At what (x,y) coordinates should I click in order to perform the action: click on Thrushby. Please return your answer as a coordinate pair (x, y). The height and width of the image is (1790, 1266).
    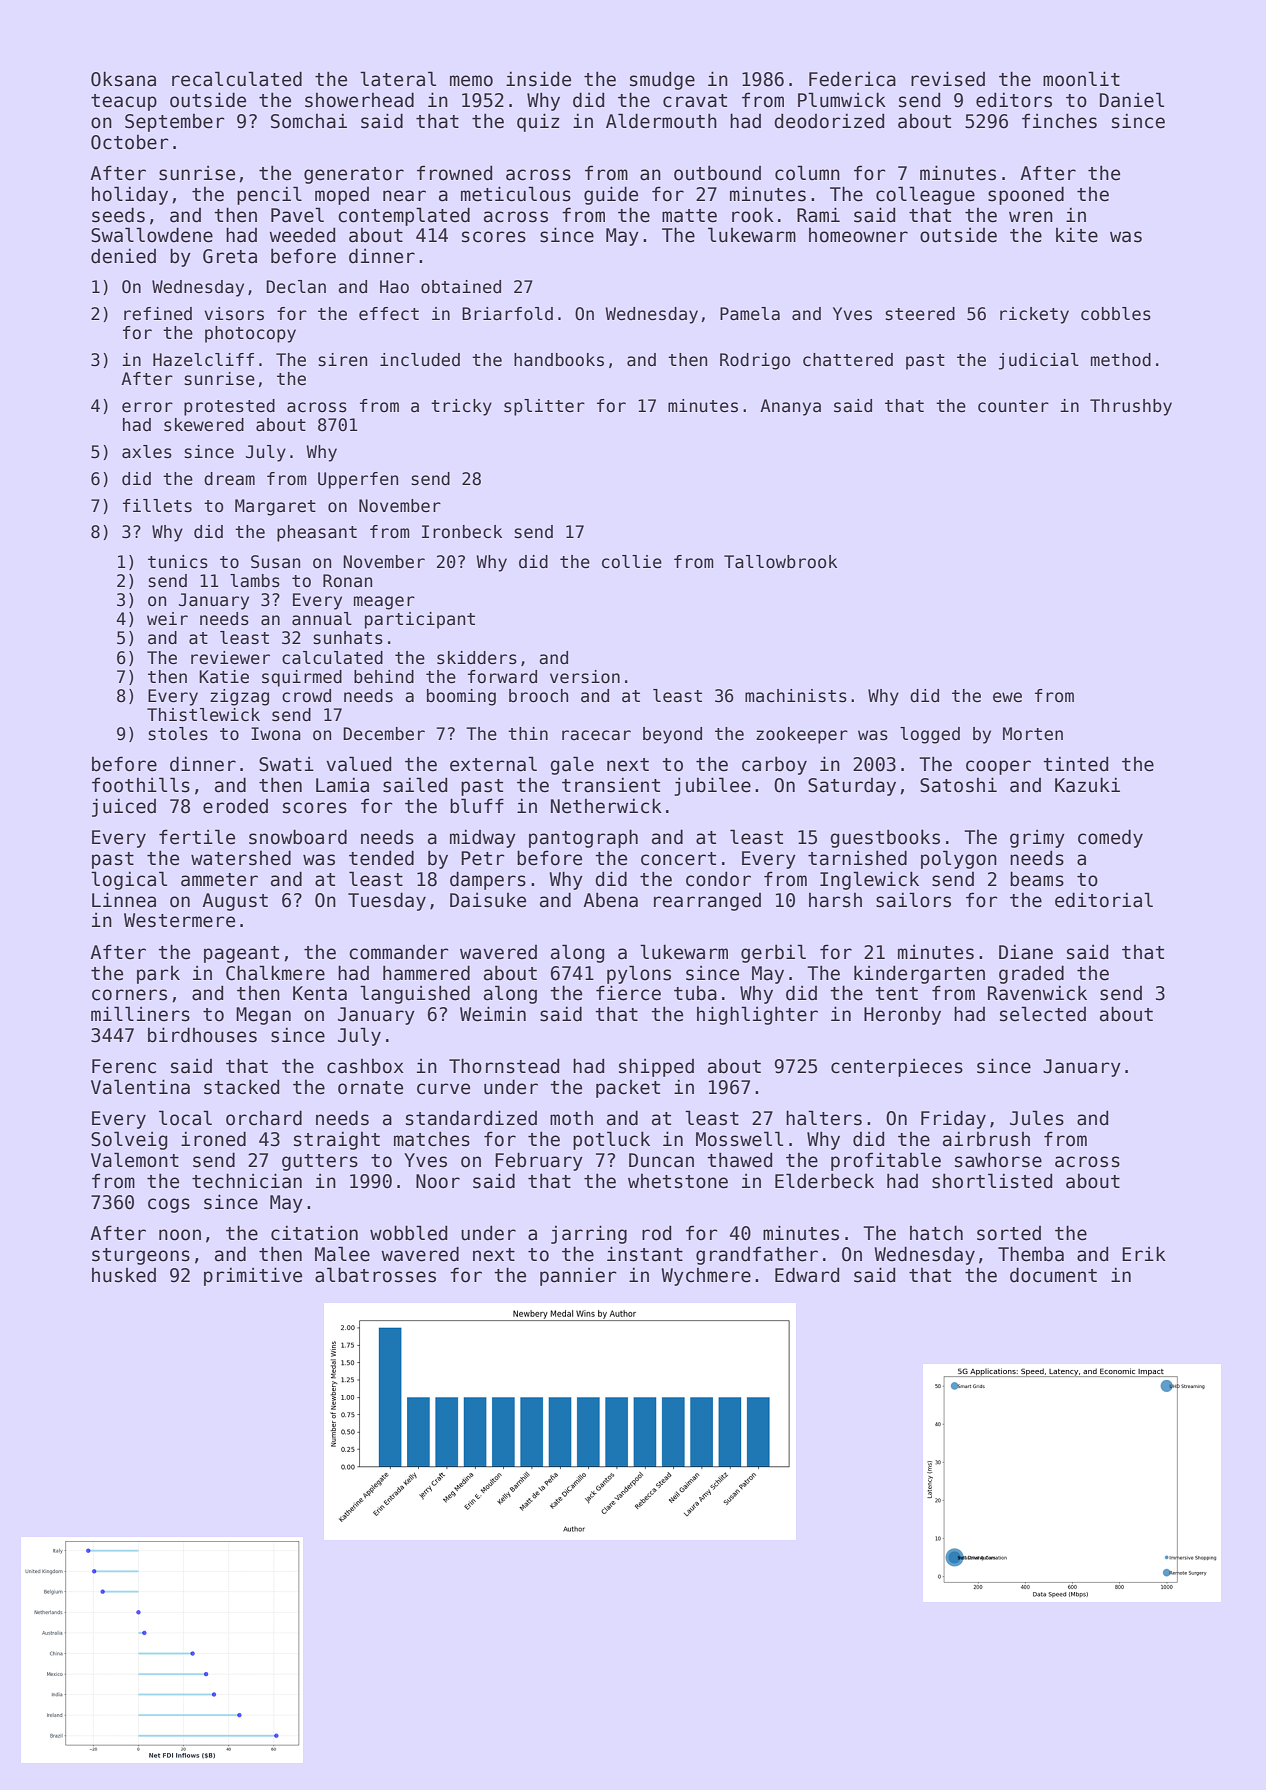
    Looking at the image, I should click on (1131, 407).
